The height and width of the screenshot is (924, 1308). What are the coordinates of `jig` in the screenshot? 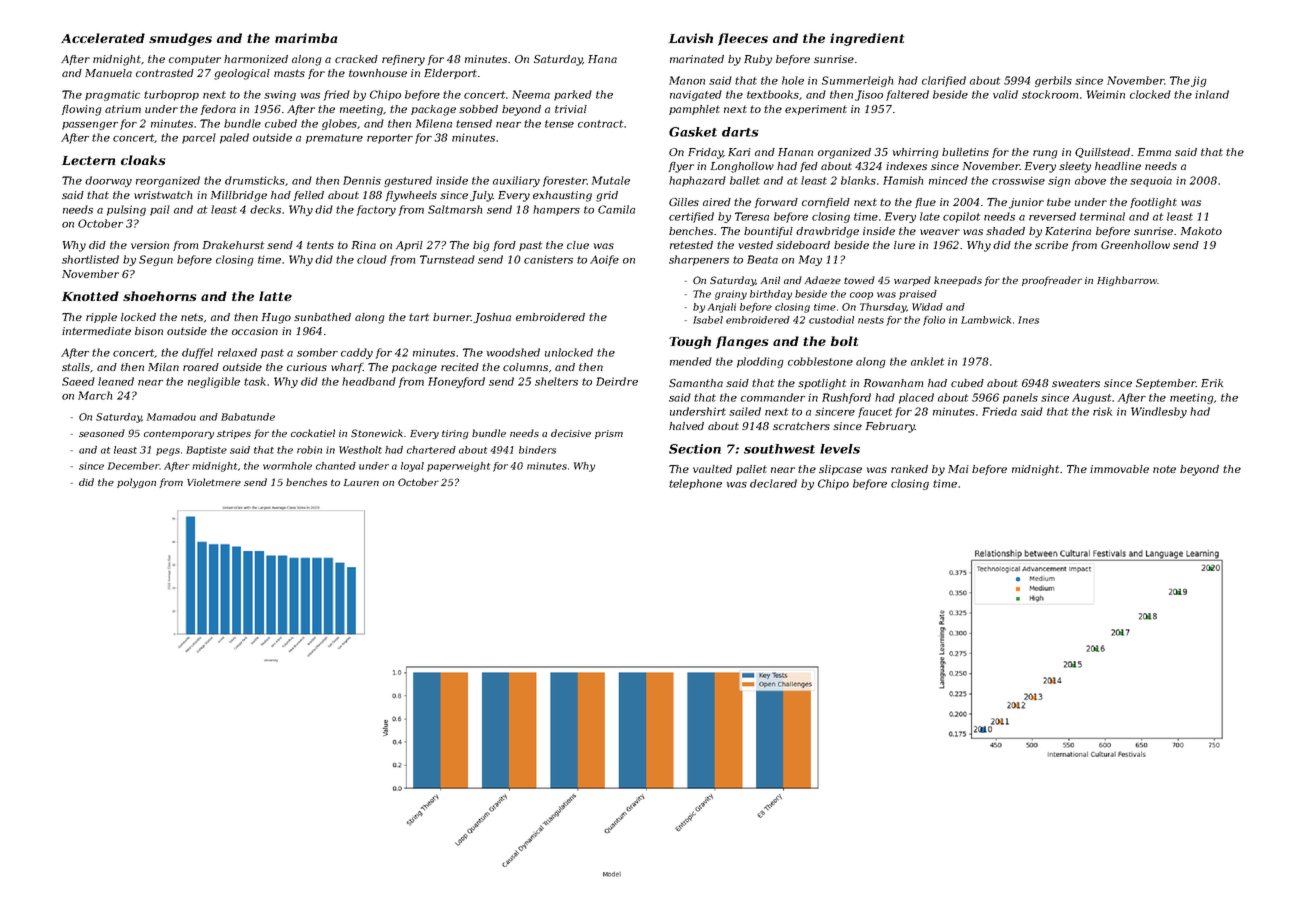 It's located at (1199, 81).
